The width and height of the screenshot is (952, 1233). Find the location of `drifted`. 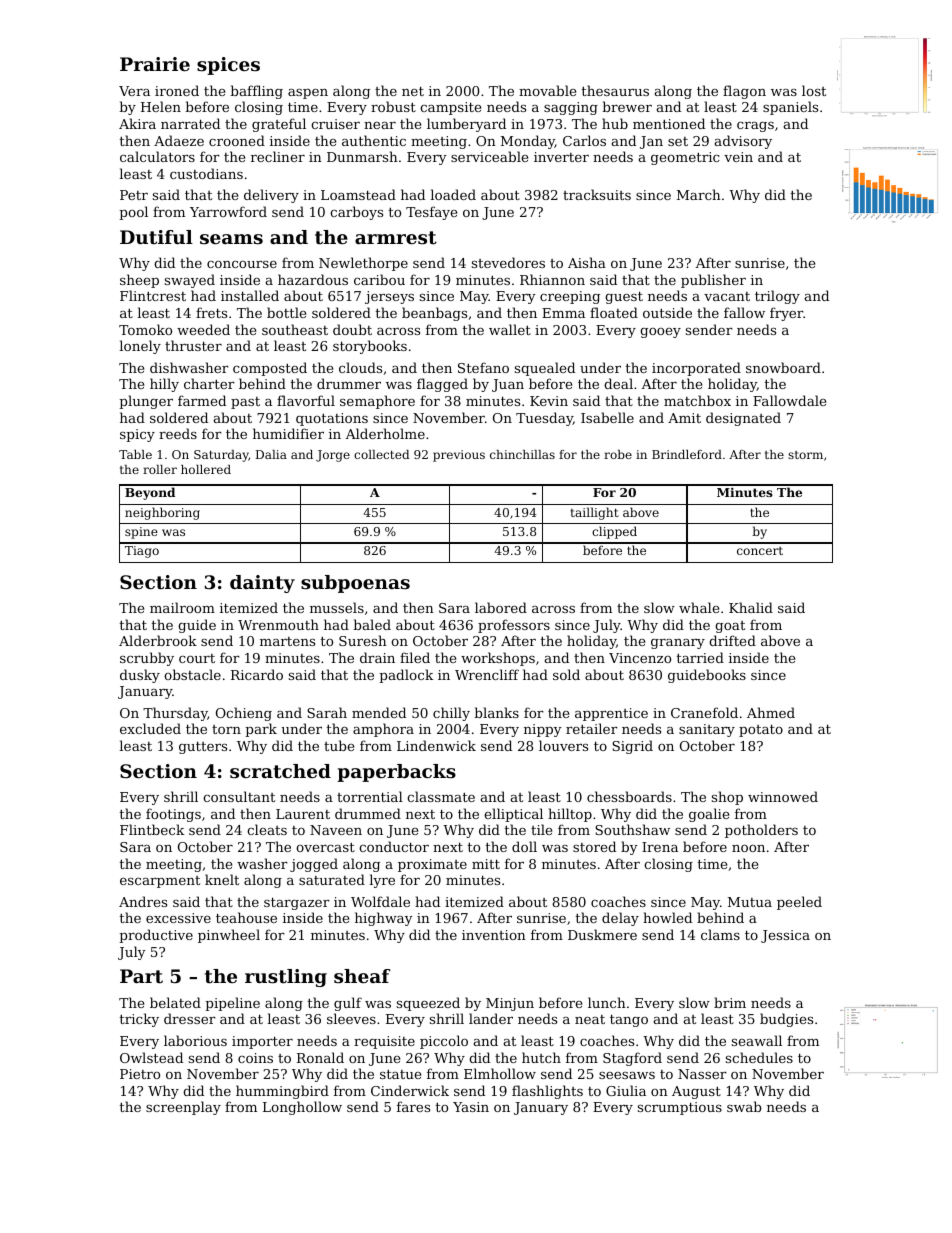

drifted is located at coordinates (732, 640).
